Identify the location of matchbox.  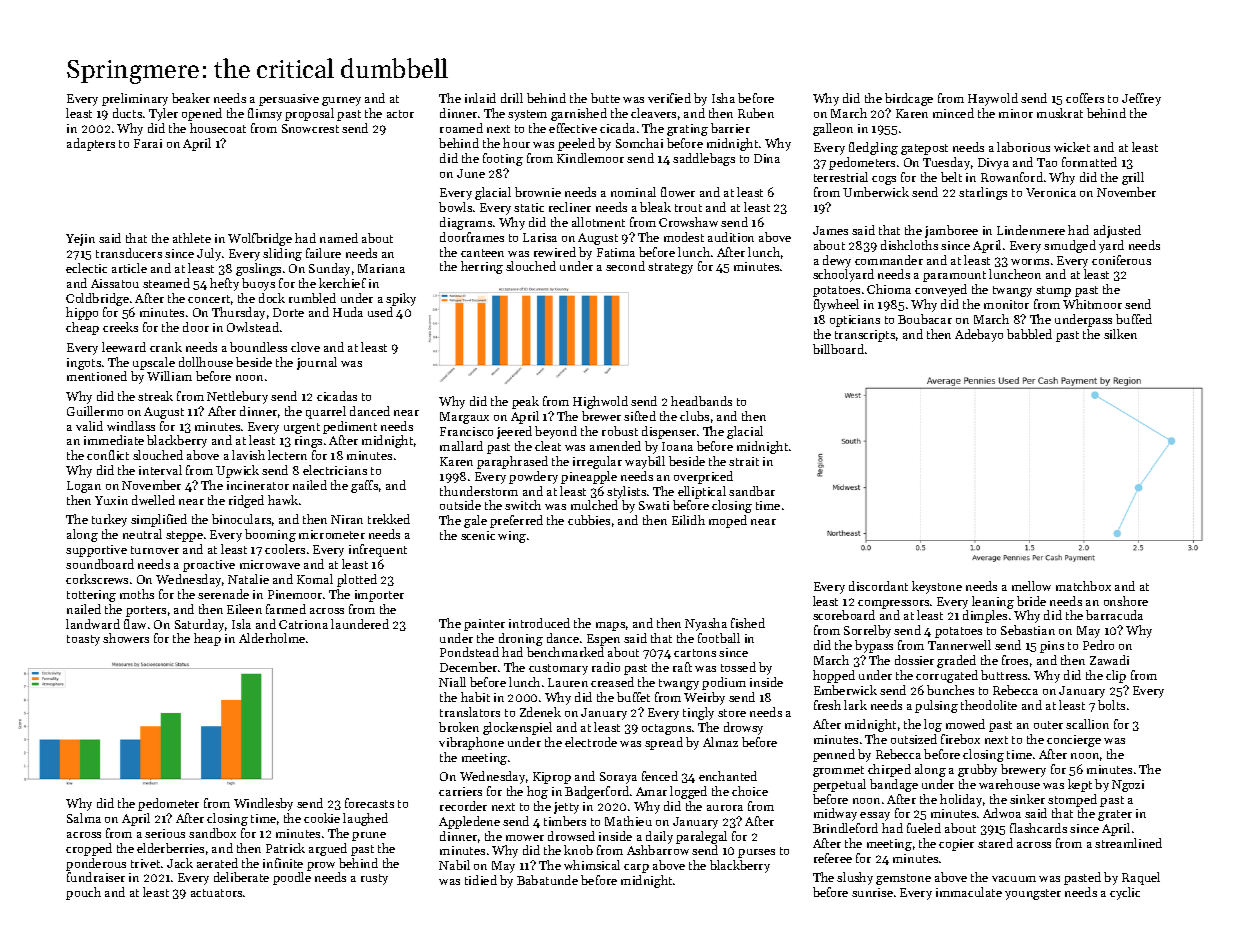
(1083, 586).
